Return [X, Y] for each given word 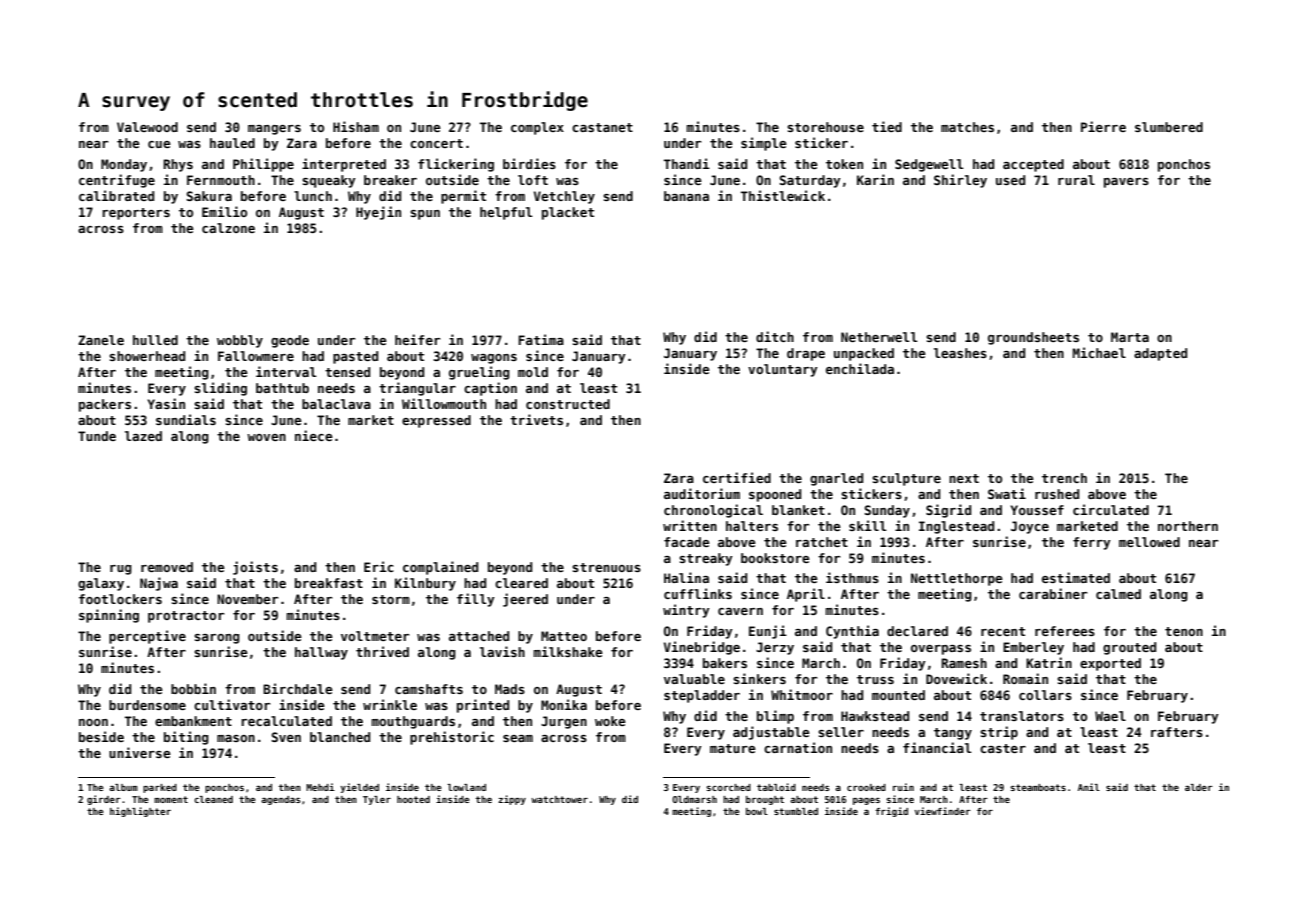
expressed [436, 421]
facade [687, 542]
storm [391, 599]
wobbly [240, 341]
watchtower [559, 799]
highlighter [140, 812]
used [1010, 180]
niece [314, 435]
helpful [506, 213]
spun [425, 215]
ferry [1092, 543]
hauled [232, 143]
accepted [1033, 165]
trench [1064, 478]
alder [1199, 787]
